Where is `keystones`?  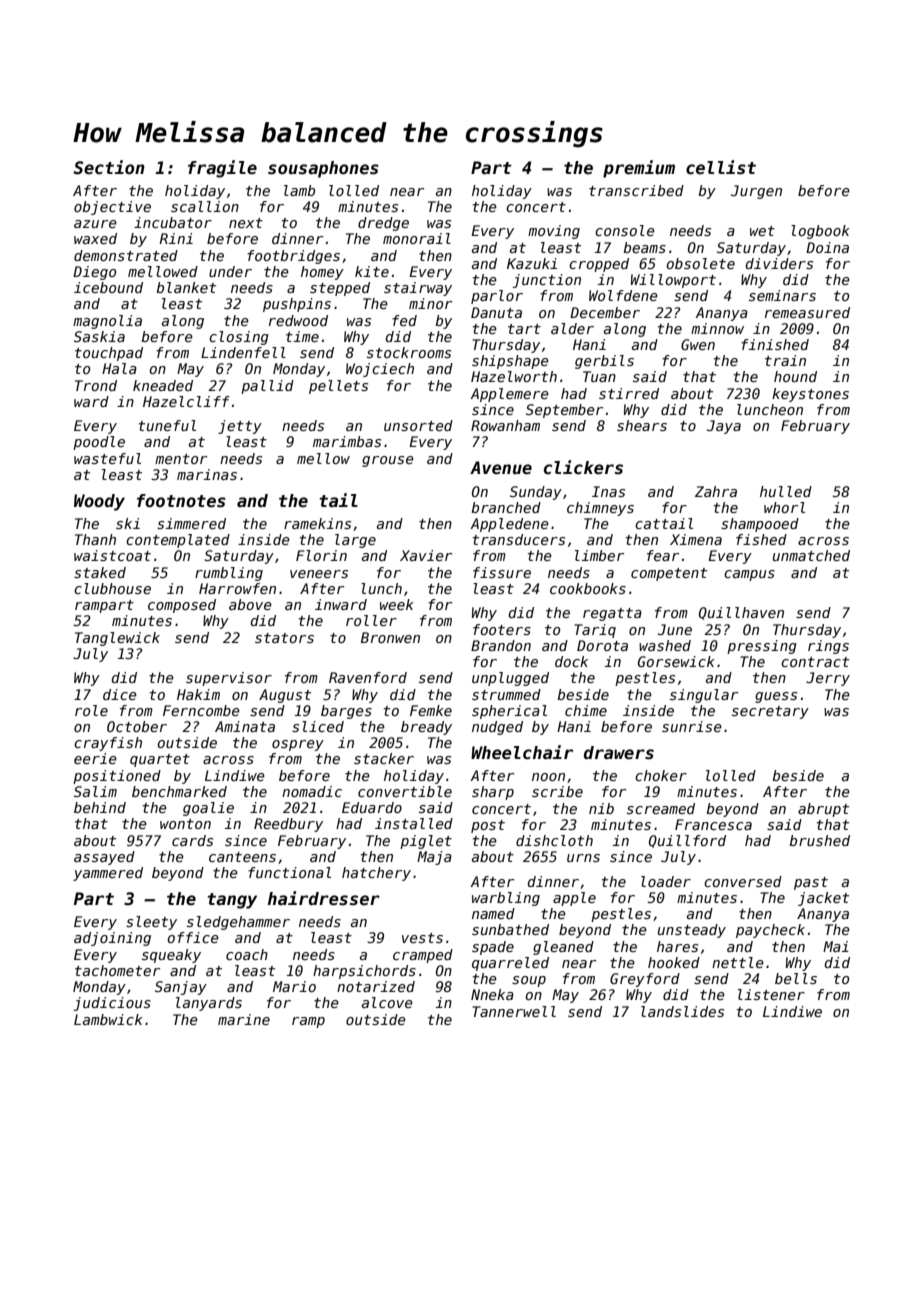 keystones is located at coordinates (810, 395).
